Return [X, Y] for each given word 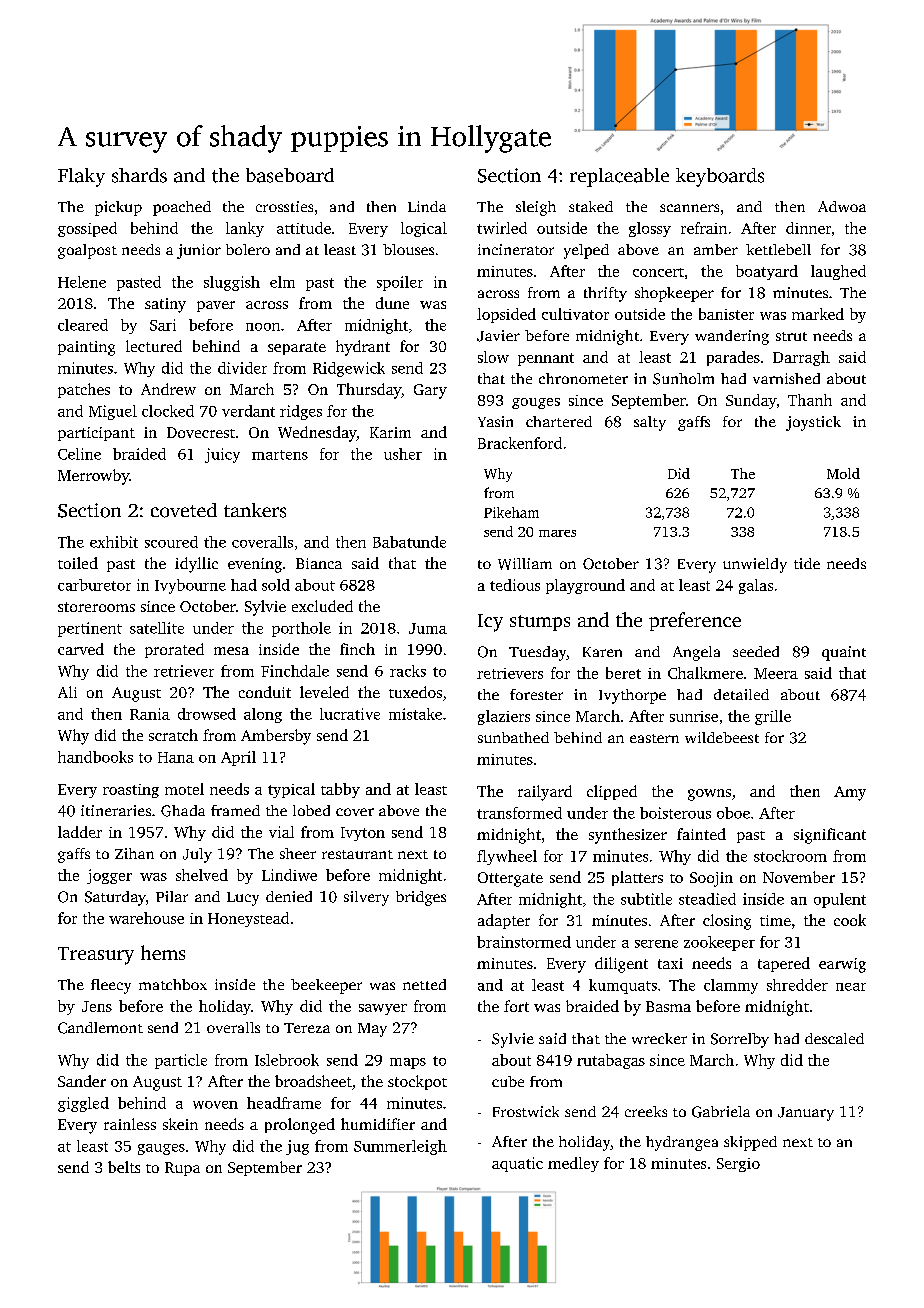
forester [536, 694]
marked [818, 314]
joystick [813, 423]
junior [199, 251]
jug [297, 1147]
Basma [668, 1006]
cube [508, 1081]
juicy [222, 455]
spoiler [400, 283]
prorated [174, 650]
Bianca [319, 563]
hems [163, 952]
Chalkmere [705, 673]
